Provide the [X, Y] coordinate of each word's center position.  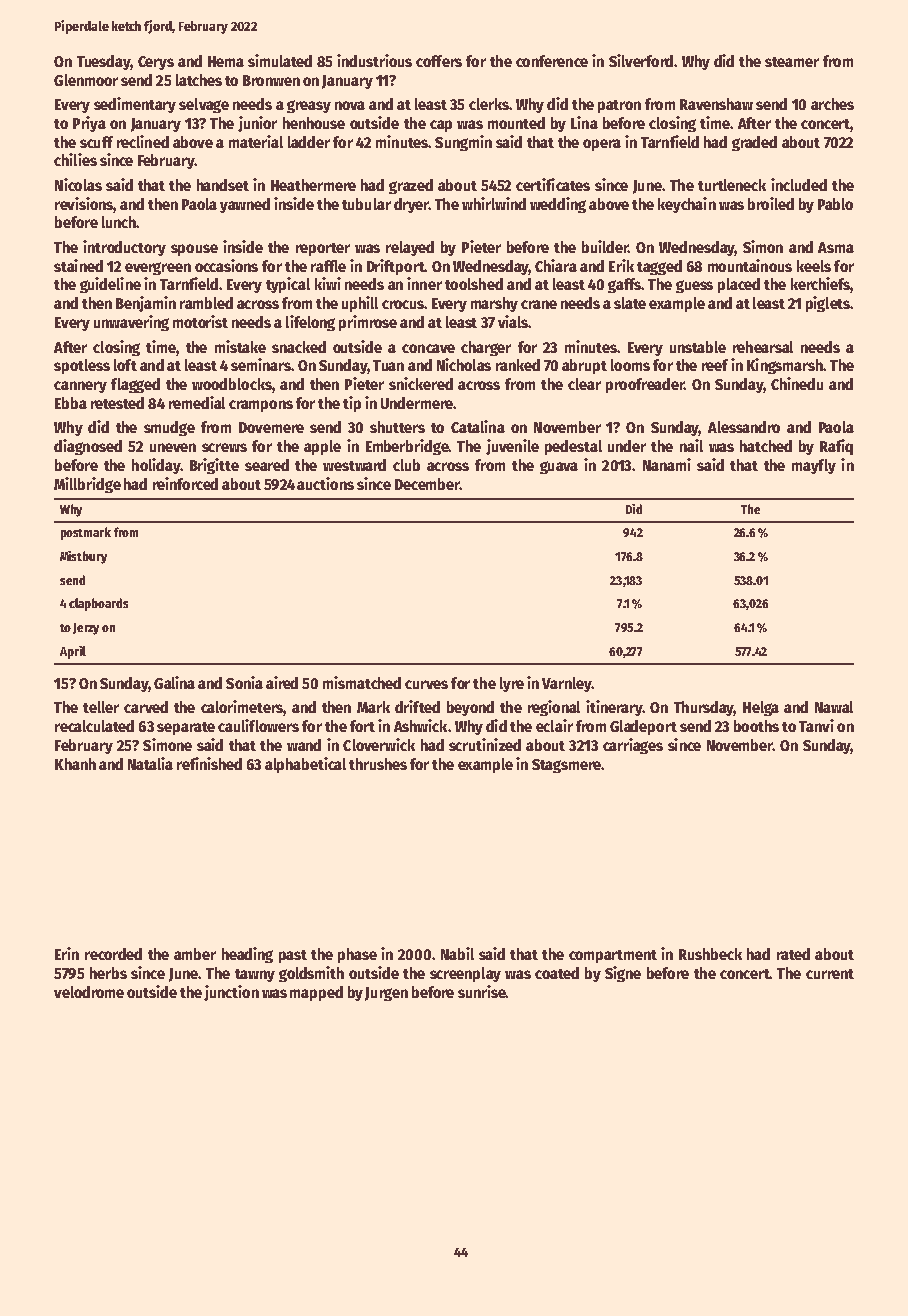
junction [231, 993]
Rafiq [836, 447]
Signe [623, 974]
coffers [439, 61]
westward [354, 465]
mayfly [814, 466]
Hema [226, 61]
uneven [173, 447]
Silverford [641, 60]
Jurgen [386, 994]
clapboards [98, 604]
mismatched [362, 682]
